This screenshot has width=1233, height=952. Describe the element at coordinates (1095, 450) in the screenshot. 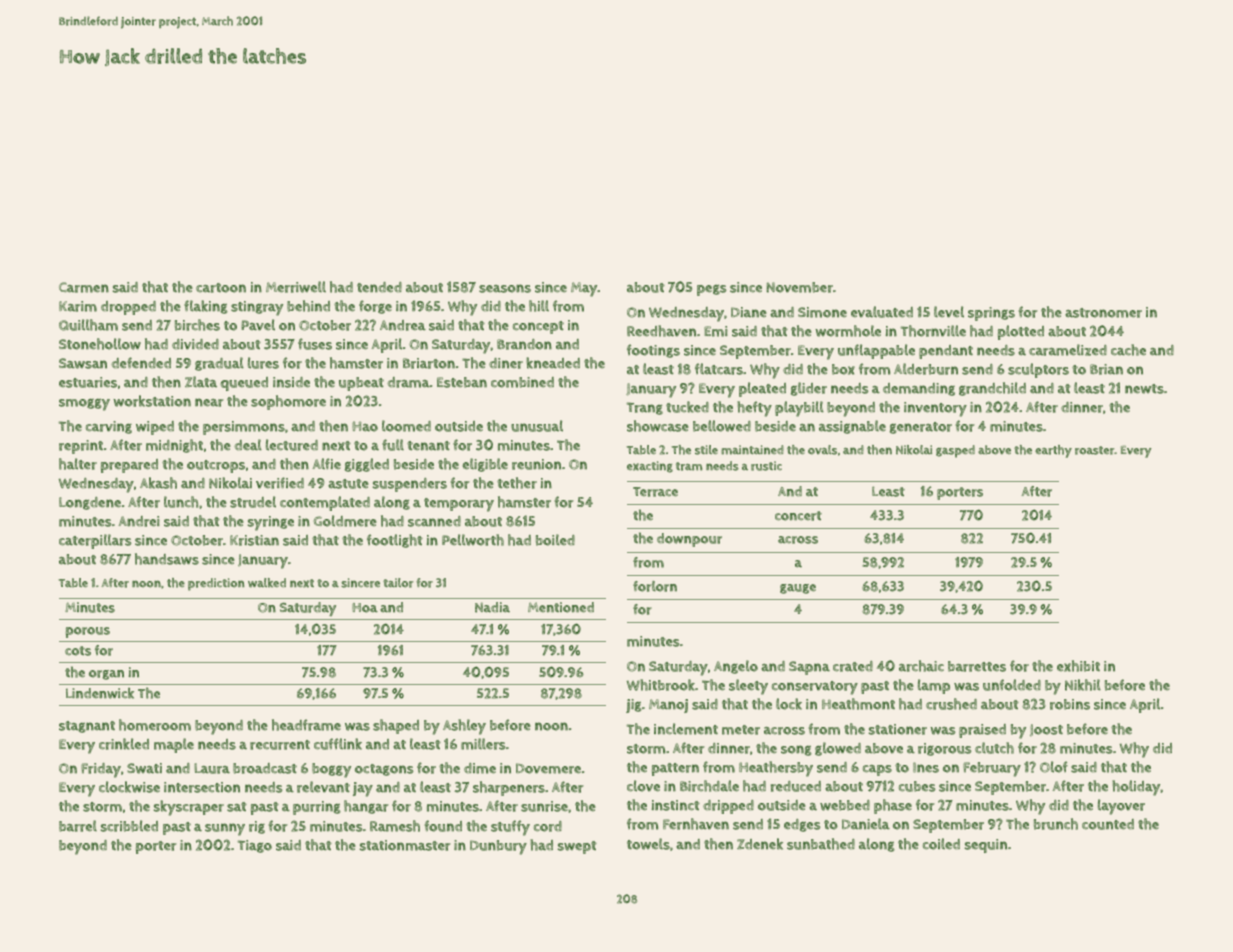

I see `roaster` at that location.
